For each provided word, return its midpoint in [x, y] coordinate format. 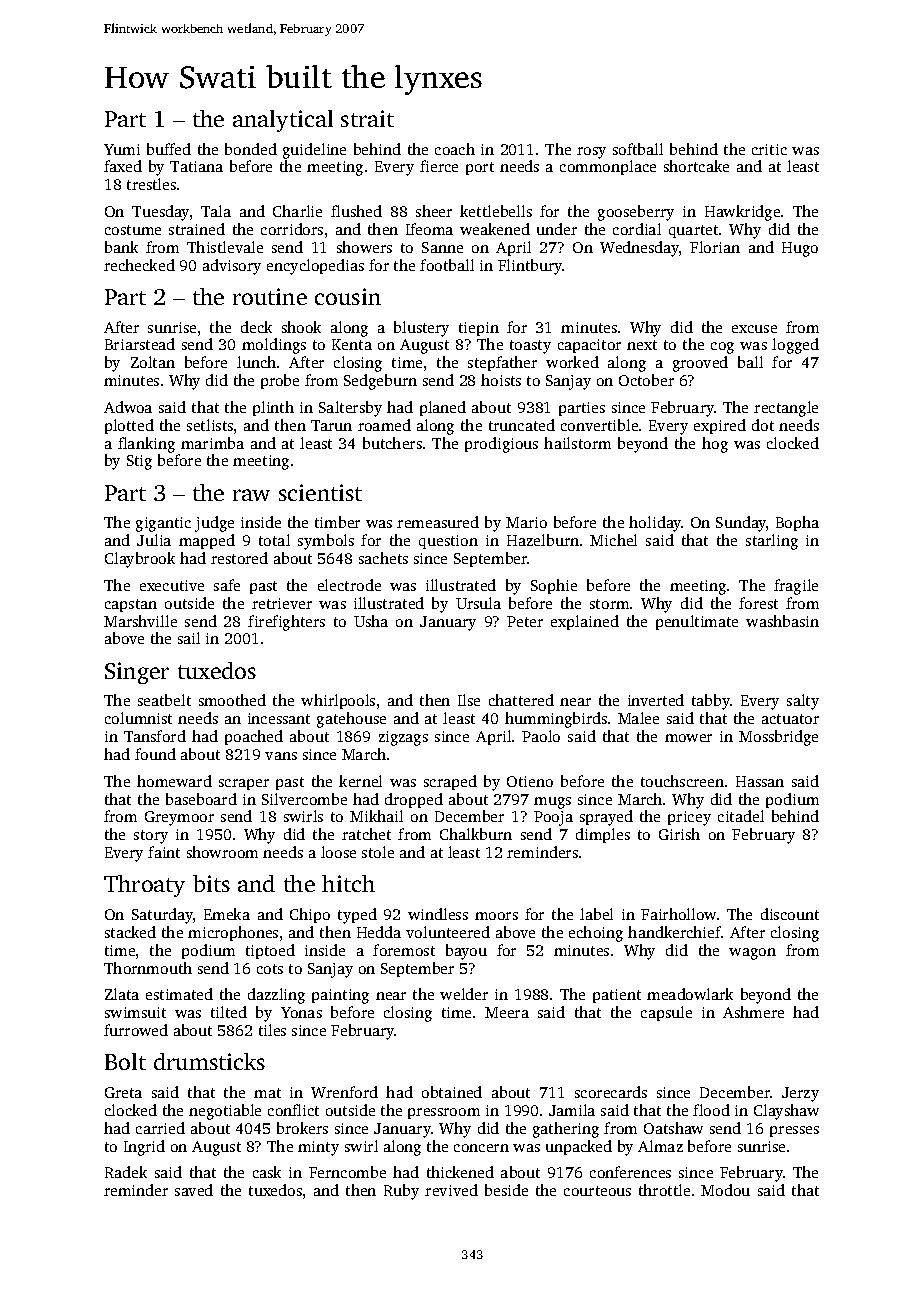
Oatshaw [673, 1128]
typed [357, 916]
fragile [796, 587]
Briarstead [140, 344]
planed [443, 408]
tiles [272, 1030]
